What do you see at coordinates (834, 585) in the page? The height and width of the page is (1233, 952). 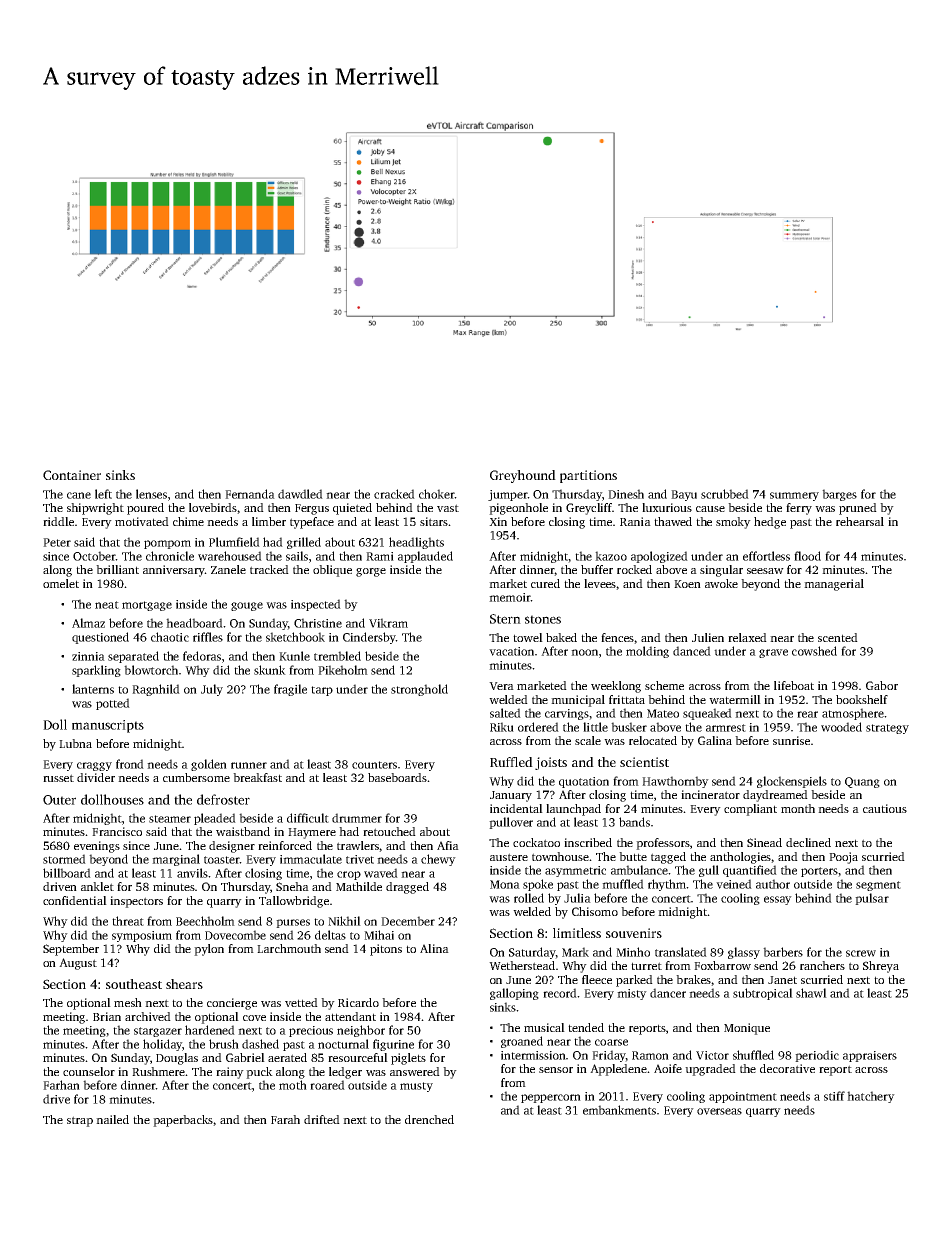 I see `managerial` at bounding box center [834, 585].
